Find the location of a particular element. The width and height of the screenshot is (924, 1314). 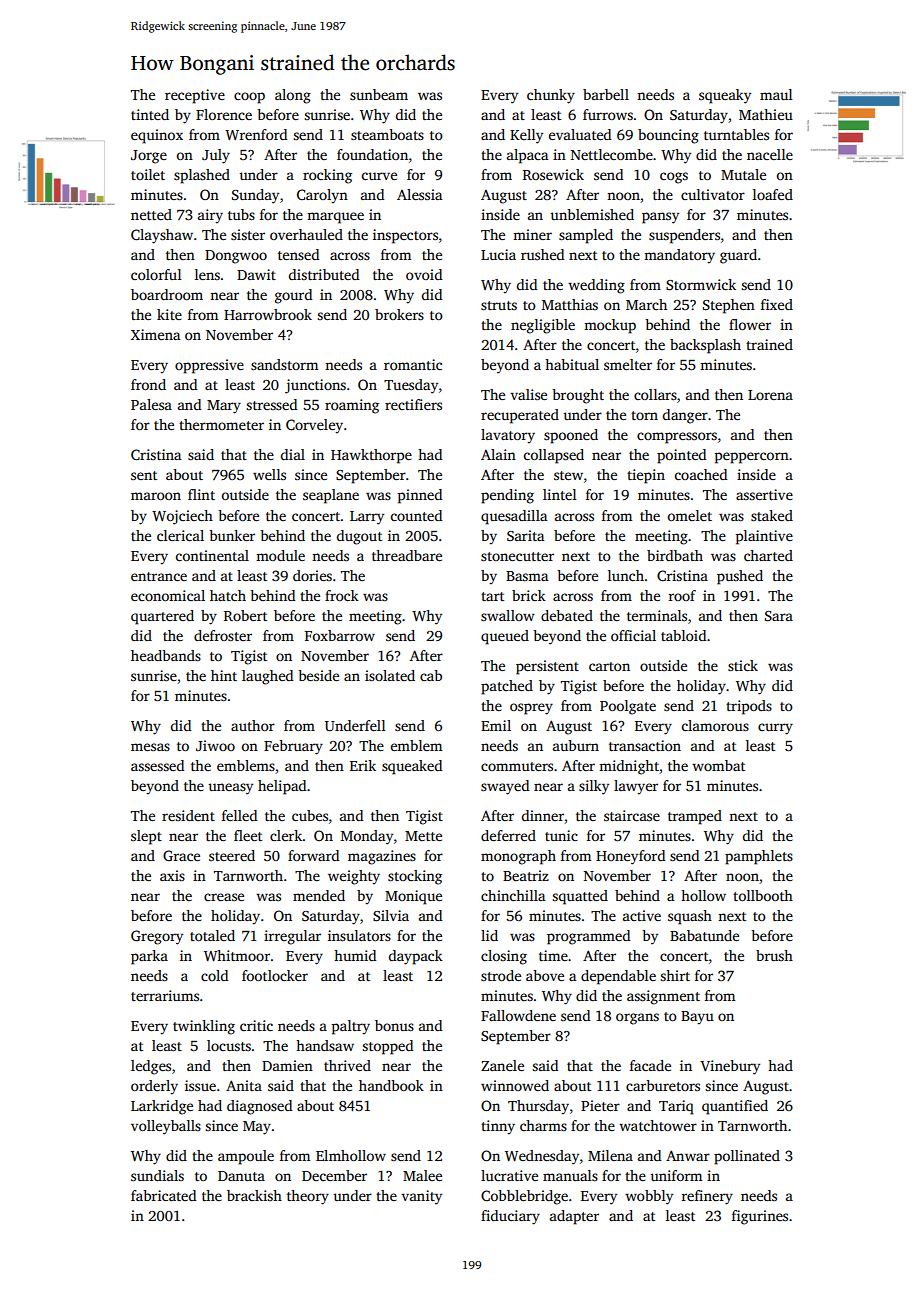

adapter is located at coordinates (574, 1217).
